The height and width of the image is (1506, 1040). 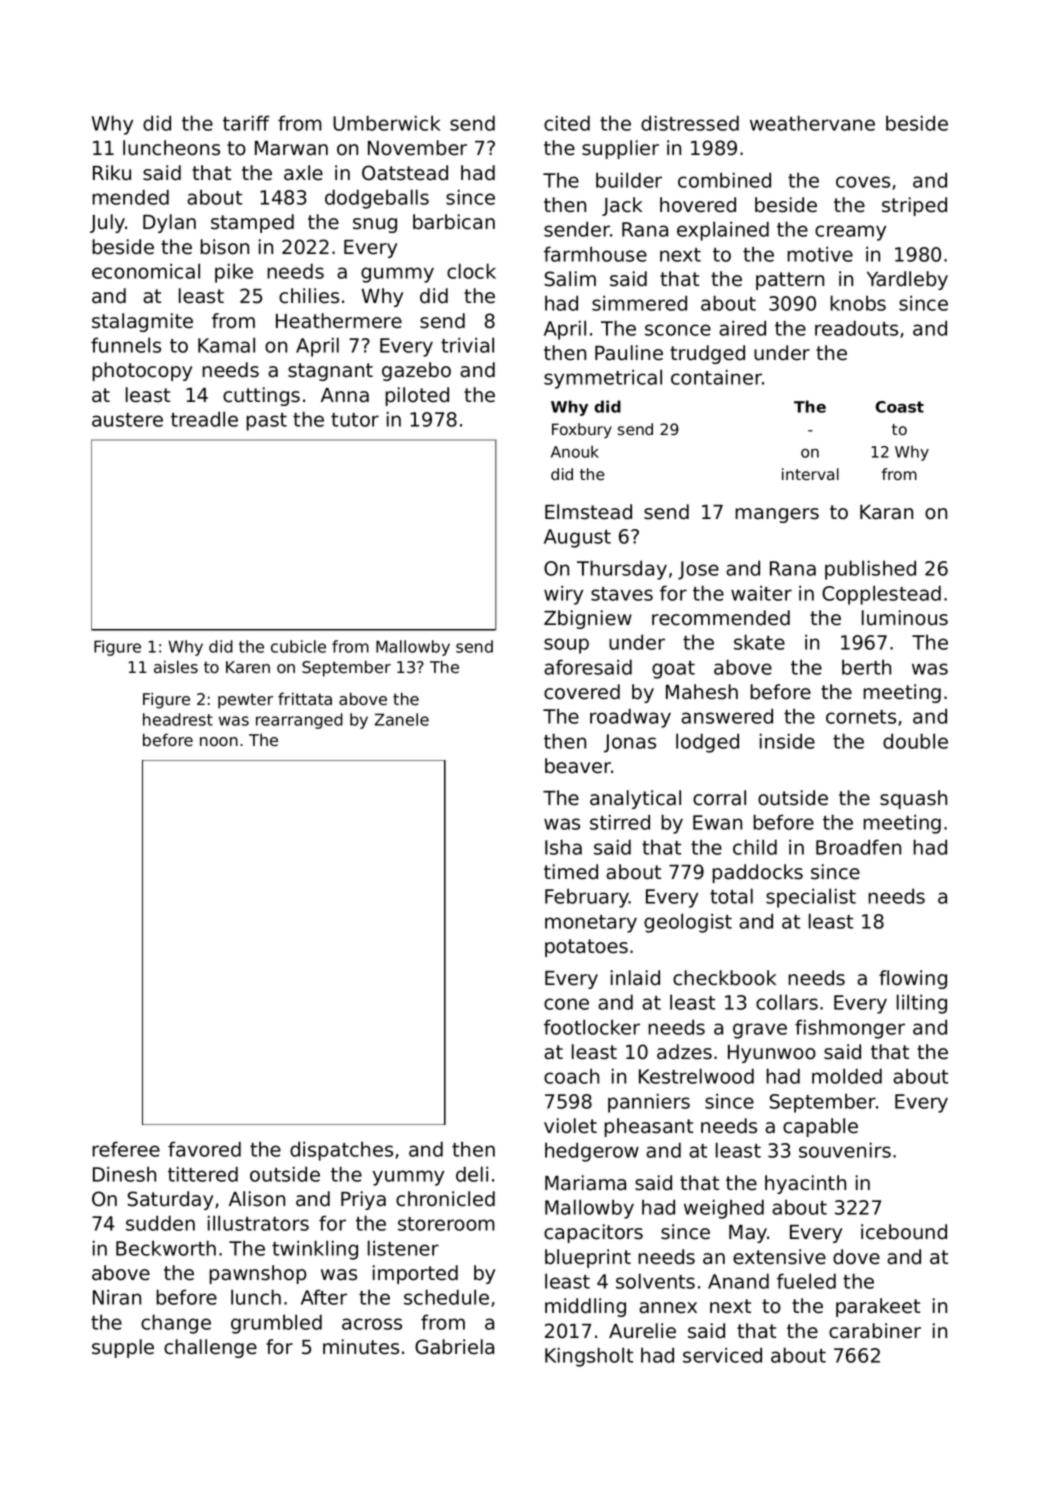 What do you see at coordinates (856, 328) in the image?
I see `readouts` at bounding box center [856, 328].
